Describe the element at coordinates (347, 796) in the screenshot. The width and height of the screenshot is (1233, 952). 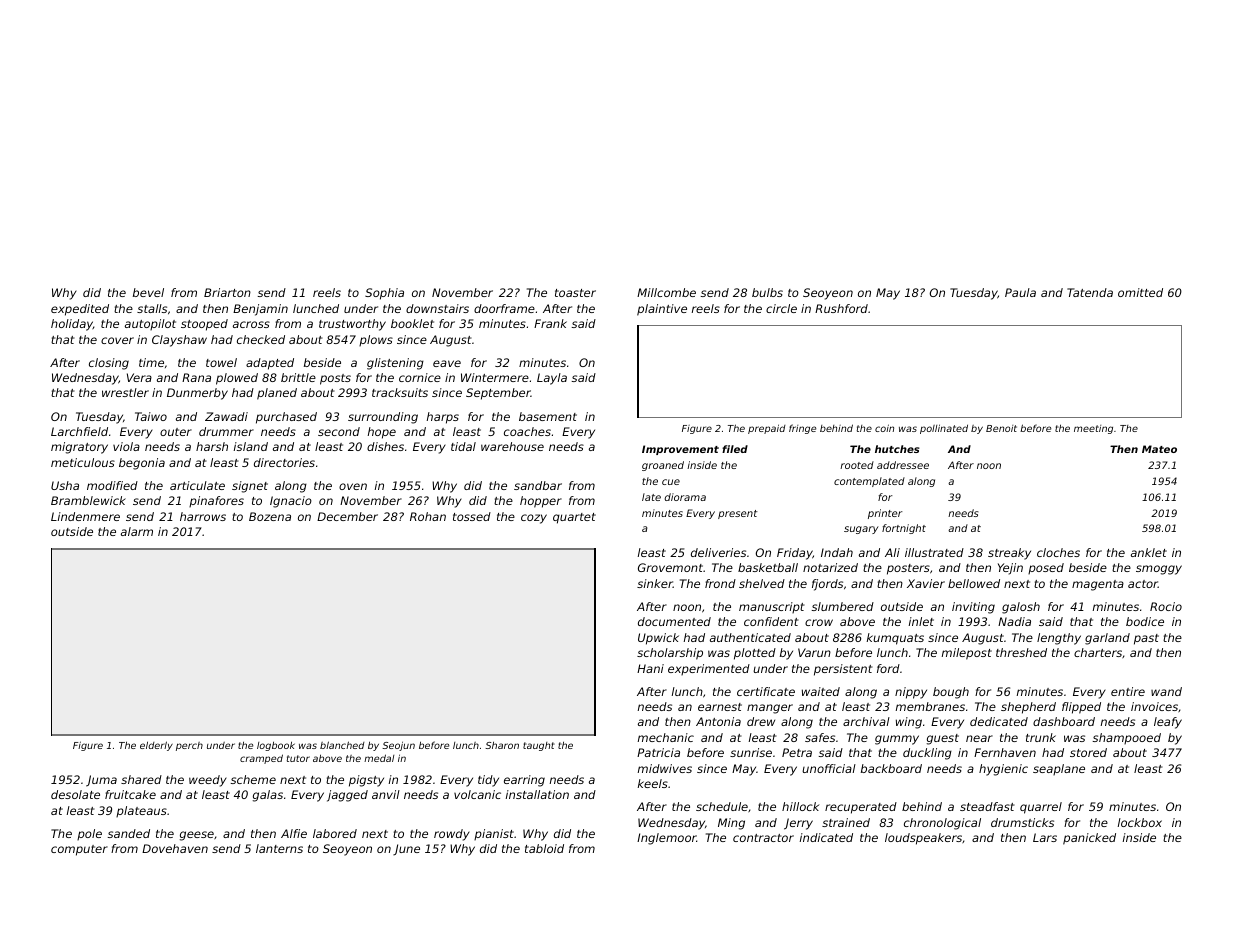
I see `jagged` at that location.
